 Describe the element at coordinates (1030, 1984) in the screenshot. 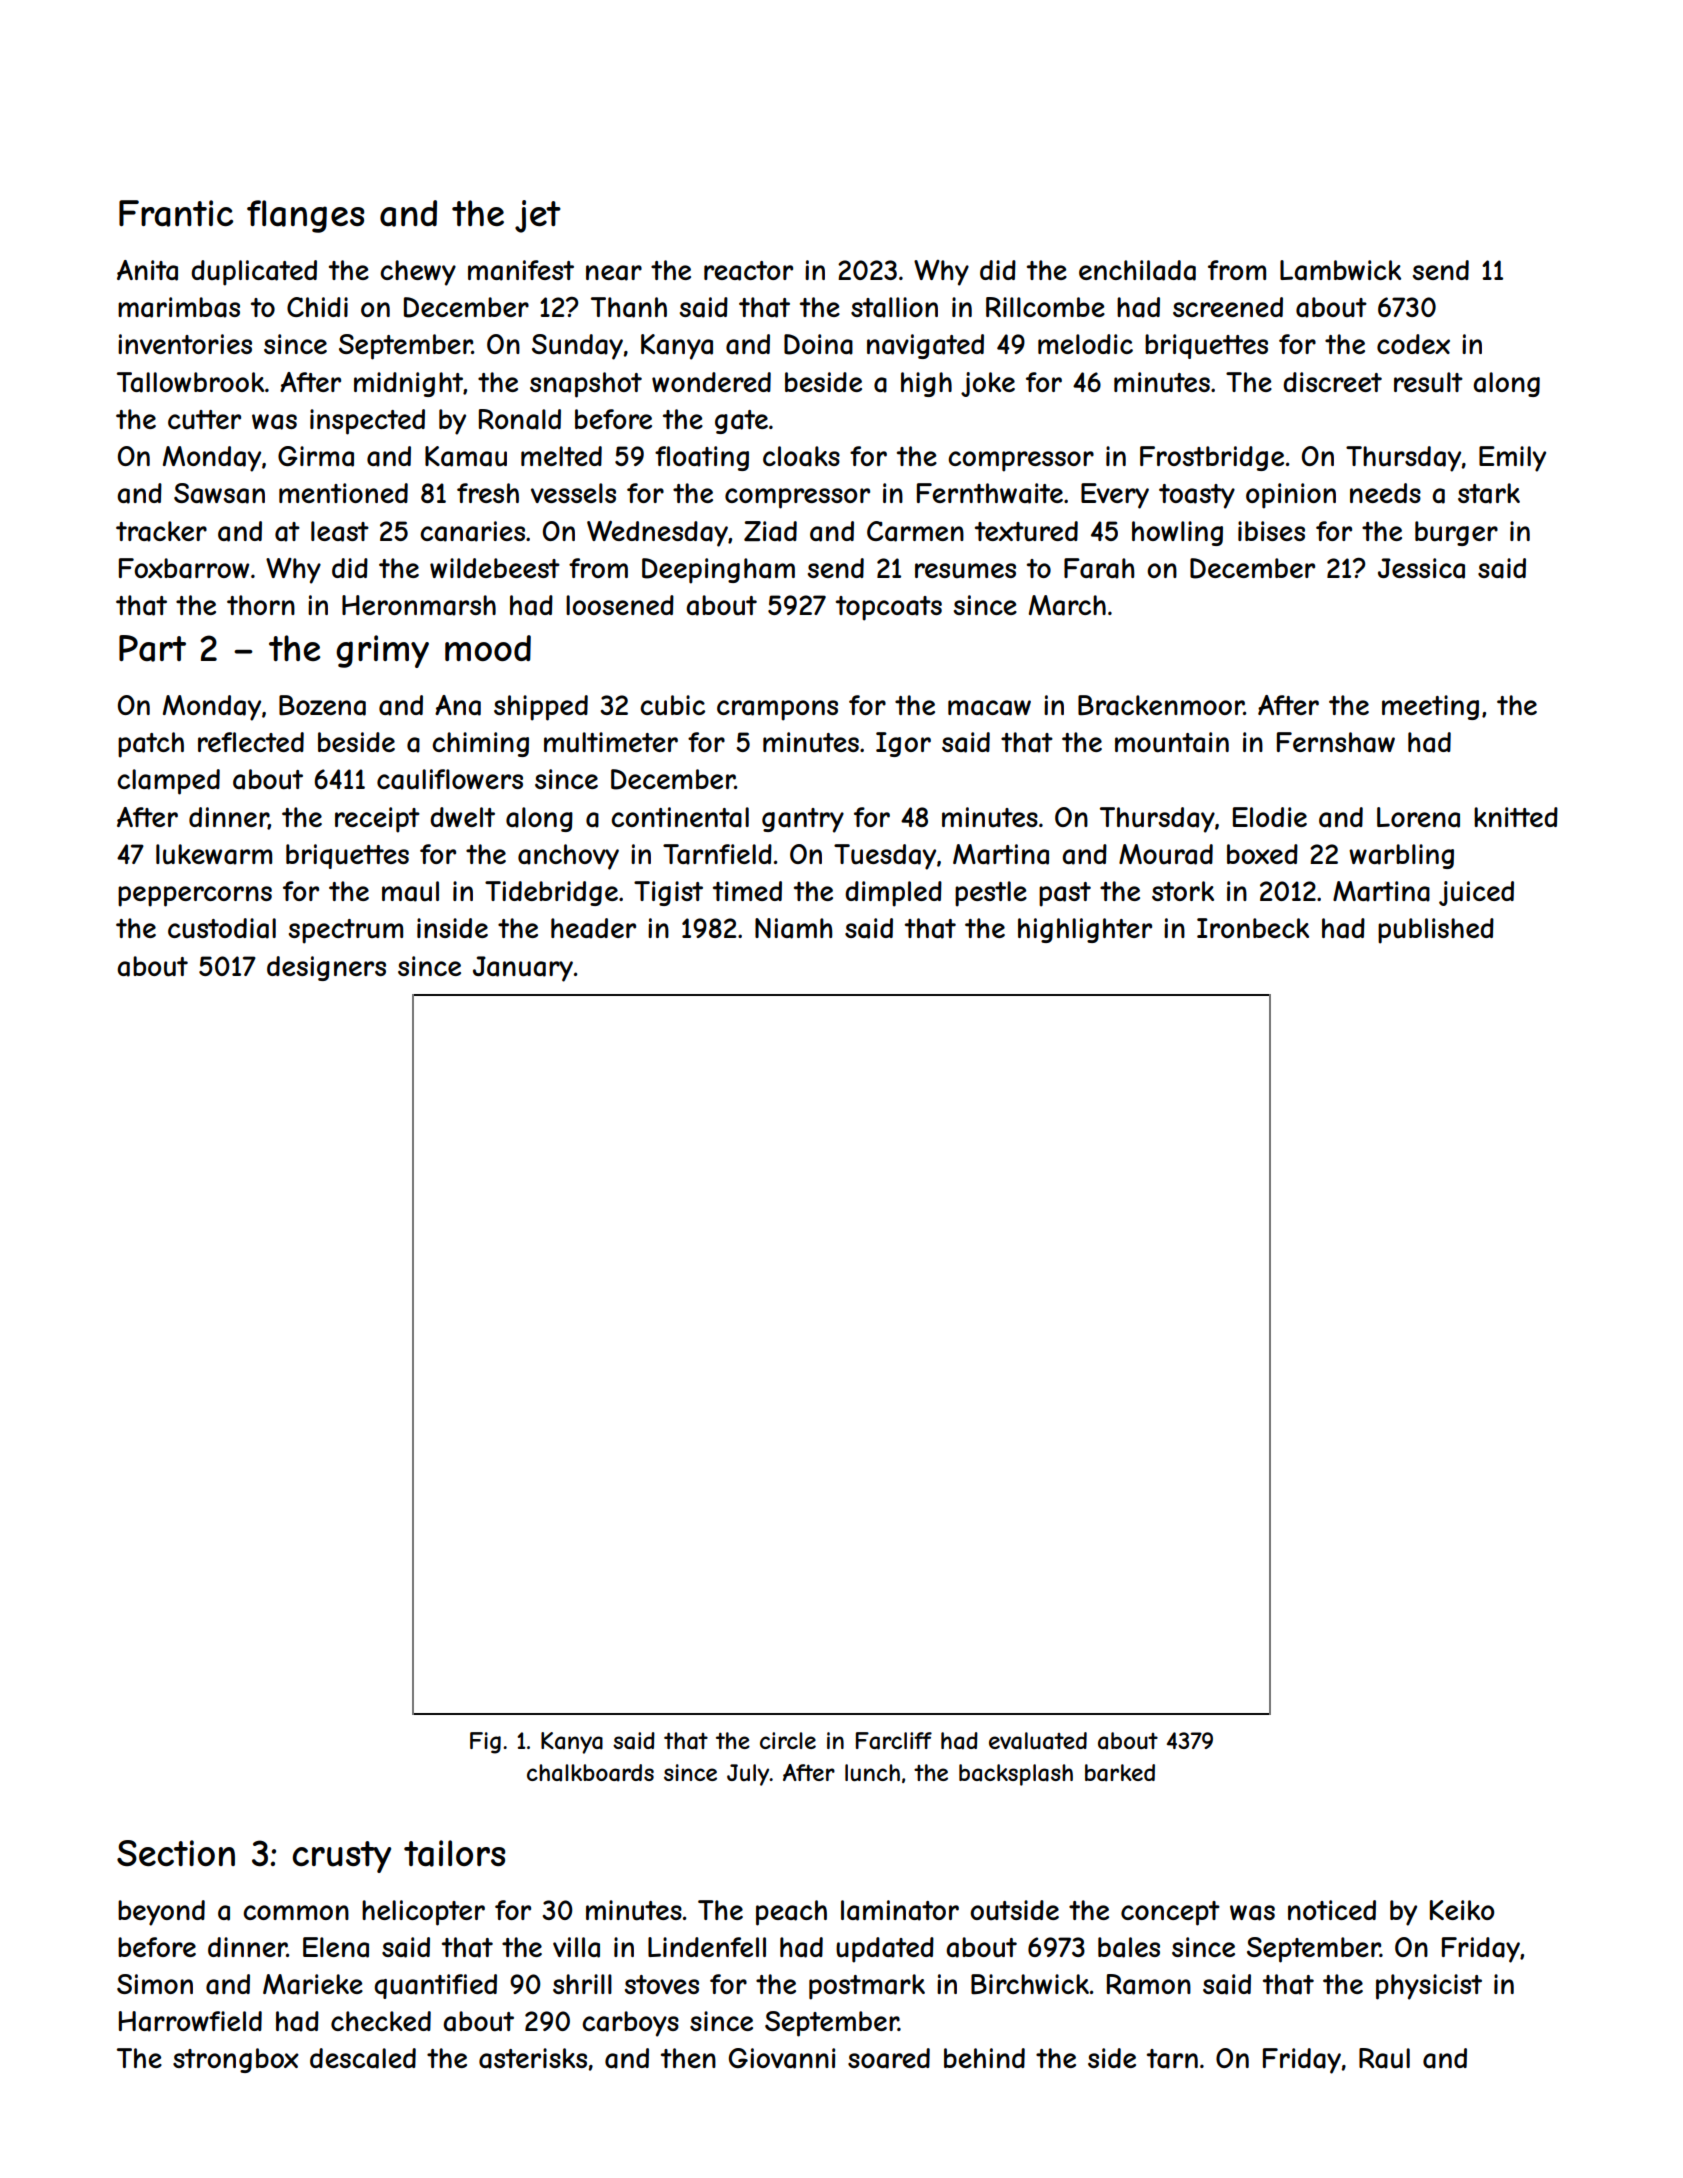

I see `Birchwick` at that location.
